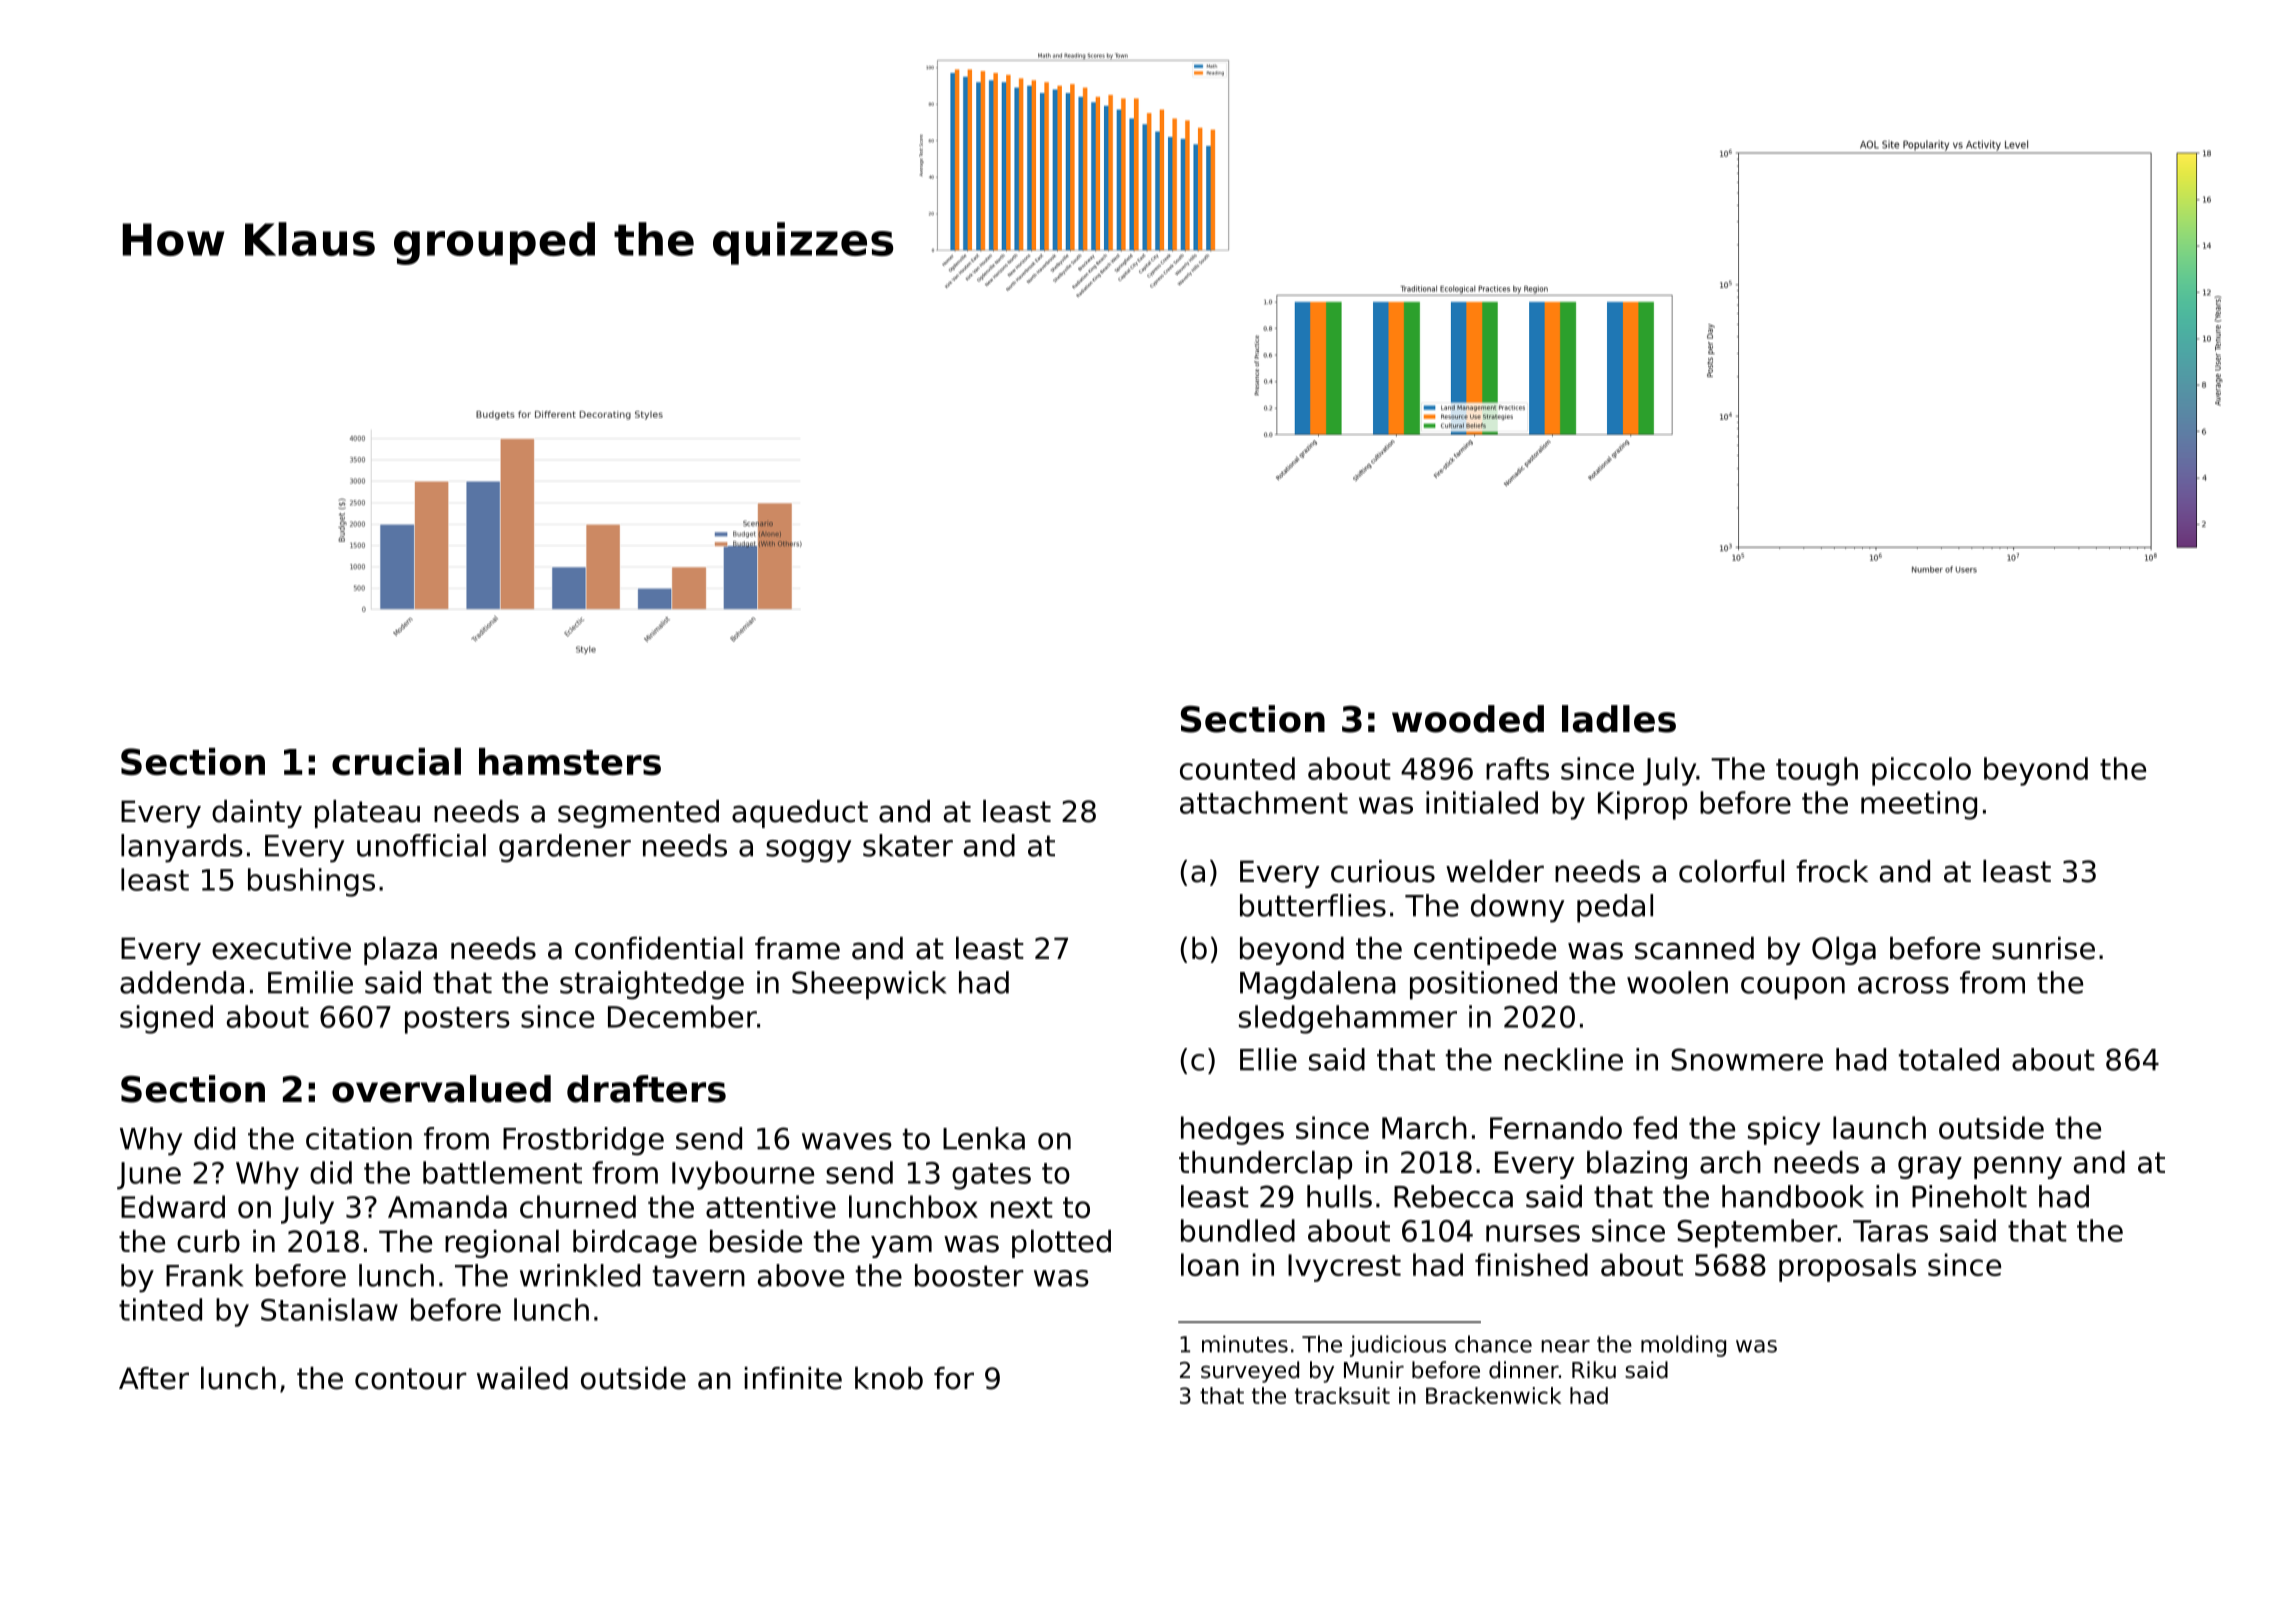 The width and height of the page is (2292, 1620). Describe the element at coordinates (359, 1138) in the page. I see `citation` at that location.
